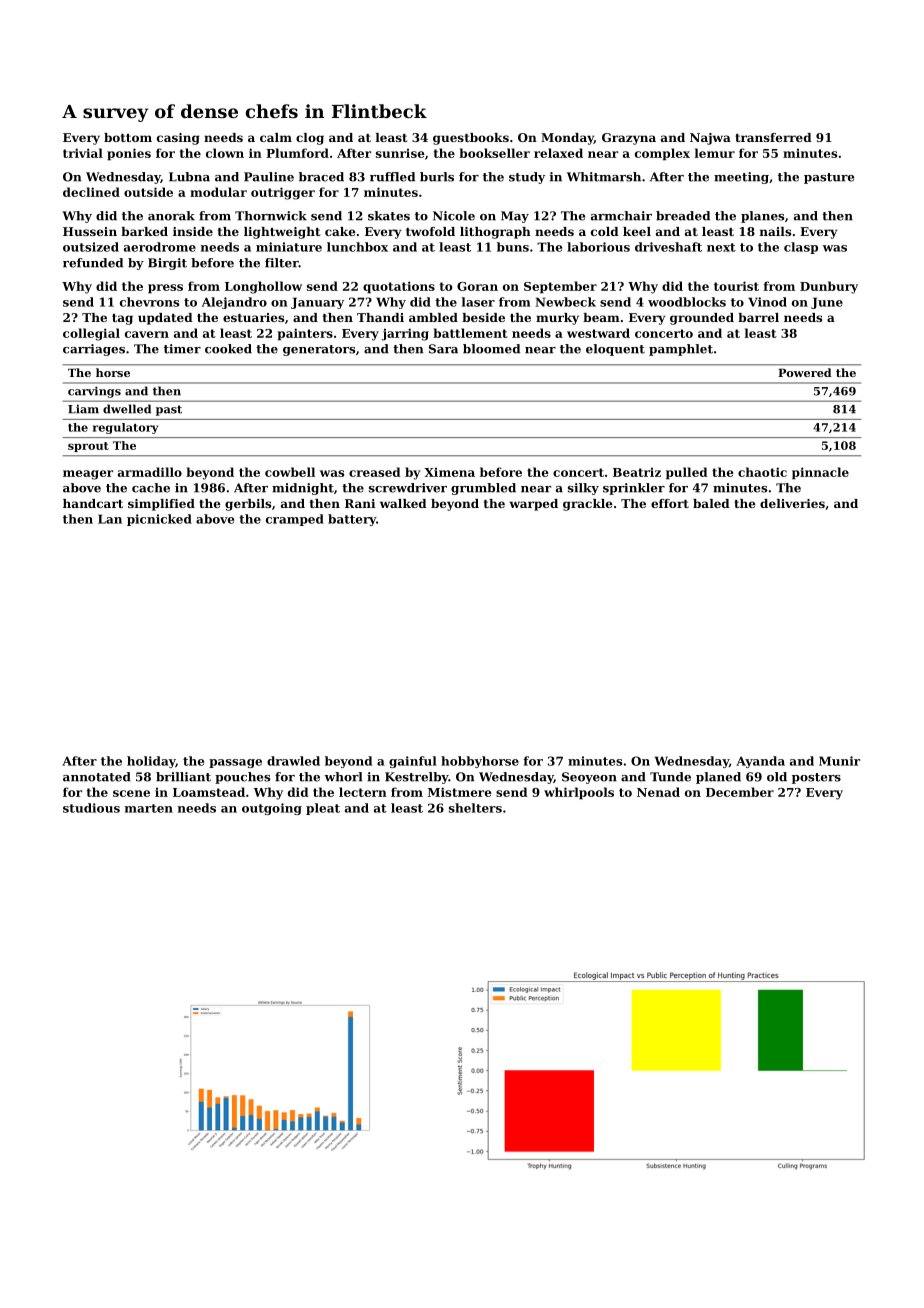 This document has height=1308, width=924. I want to click on deliveries, so click(792, 503).
